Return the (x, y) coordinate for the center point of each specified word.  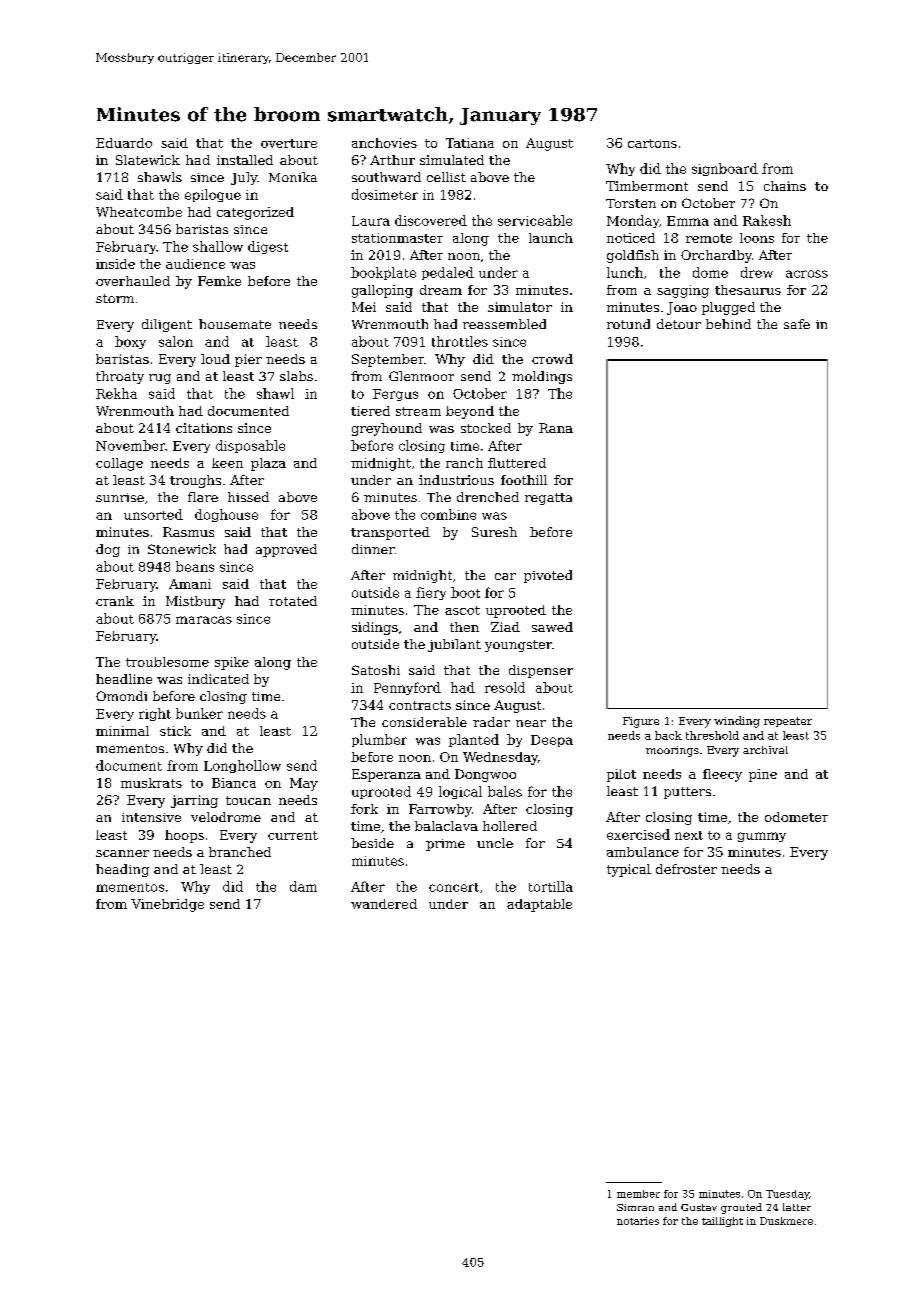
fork (364, 809)
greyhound (387, 429)
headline (124, 679)
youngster (518, 646)
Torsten (631, 203)
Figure (641, 722)
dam (303, 886)
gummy (762, 837)
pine (763, 775)
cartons (652, 143)
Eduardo (124, 143)
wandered (384, 904)
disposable (250, 446)
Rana (556, 428)
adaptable (539, 905)
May (304, 784)
